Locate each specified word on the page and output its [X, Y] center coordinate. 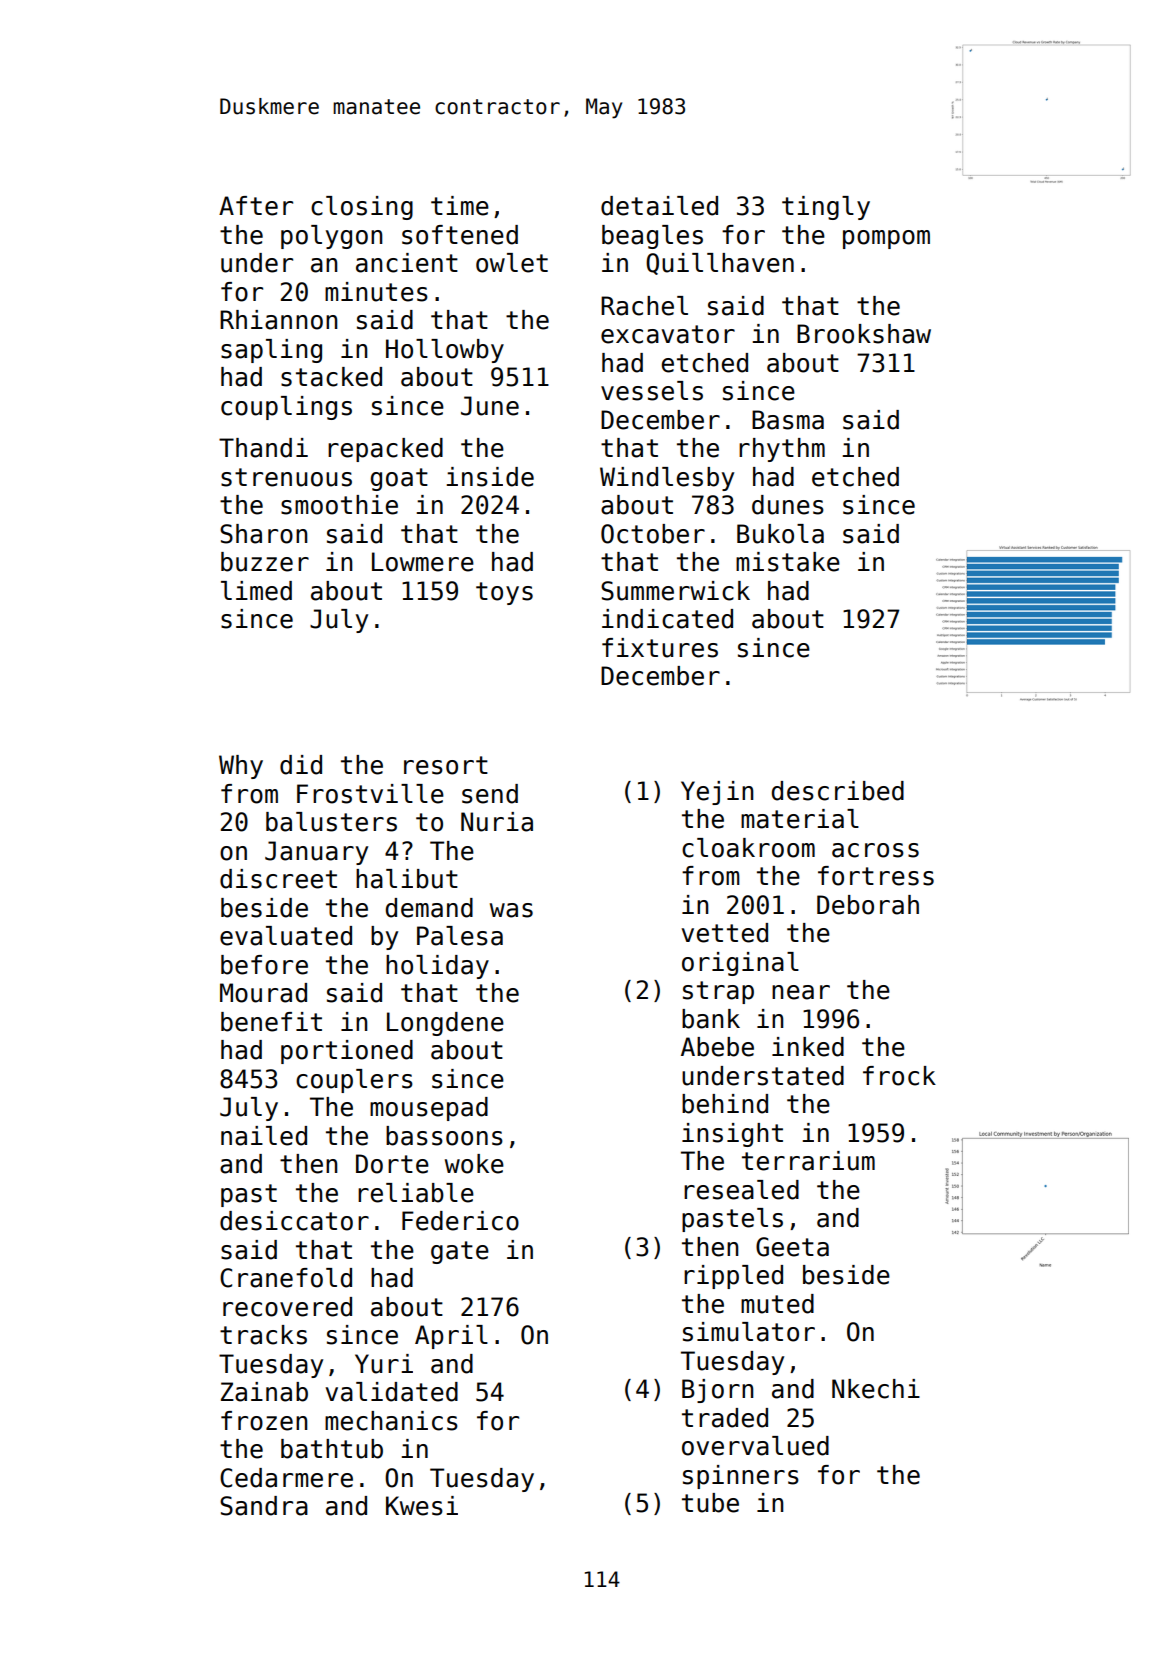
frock [899, 1076]
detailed [659, 206]
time [460, 206]
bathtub [332, 1449]
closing [362, 208]
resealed [741, 1190]
